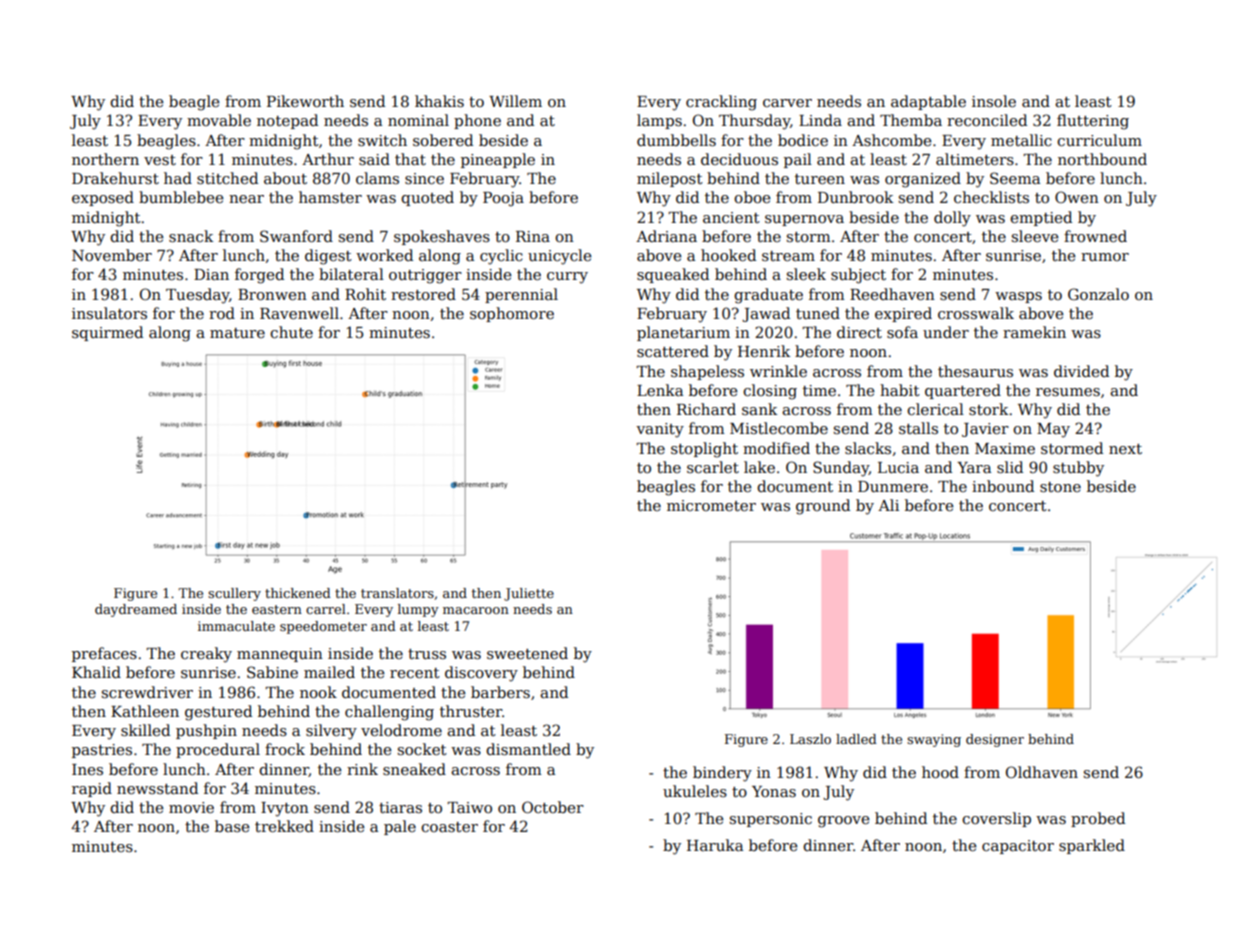  Describe the element at coordinates (1003, 486) in the screenshot. I see `inbound` at that location.
